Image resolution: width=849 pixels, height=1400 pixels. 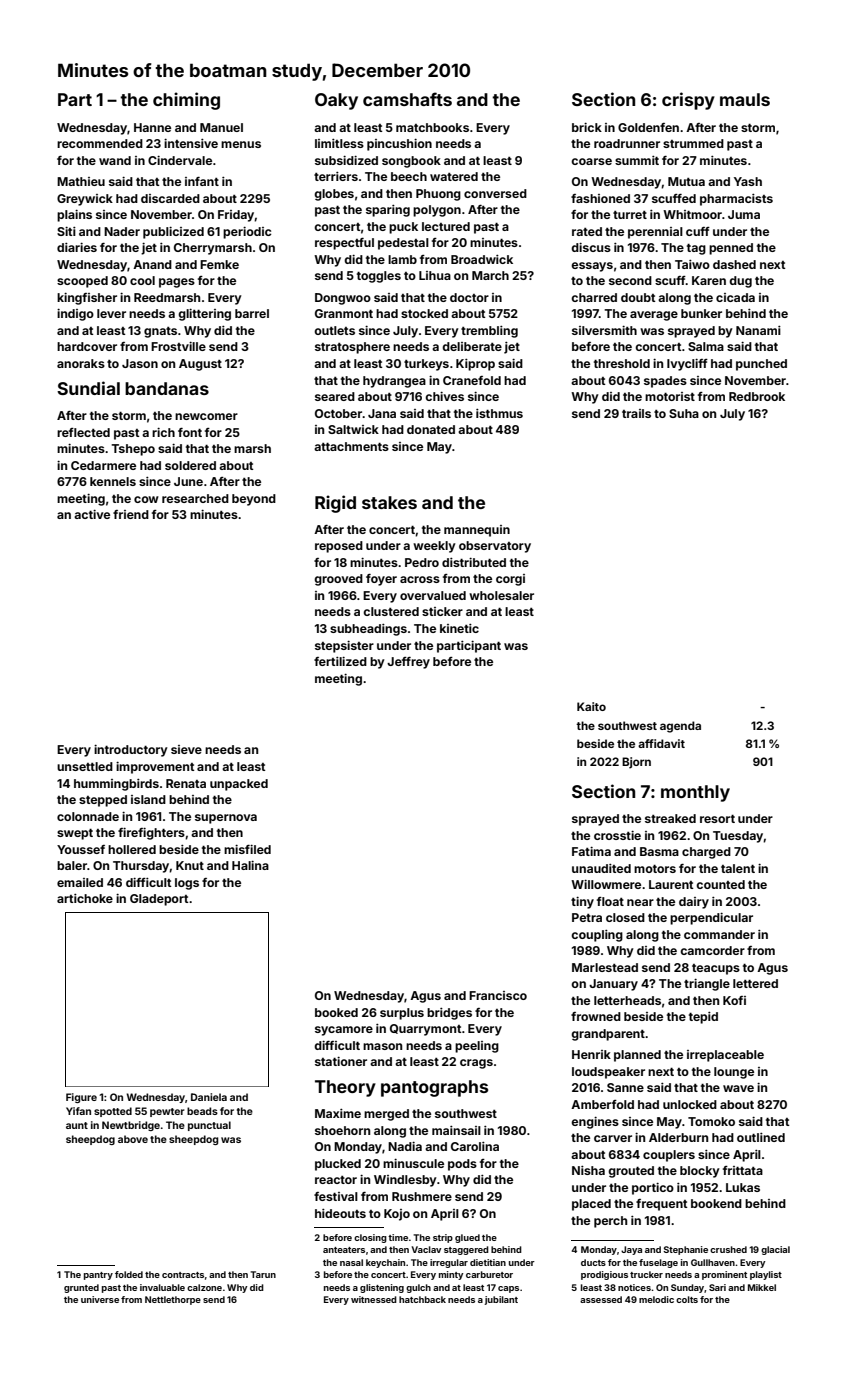 What do you see at coordinates (152, 127) in the screenshot?
I see `Hanne` at bounding box center [152, 127].
